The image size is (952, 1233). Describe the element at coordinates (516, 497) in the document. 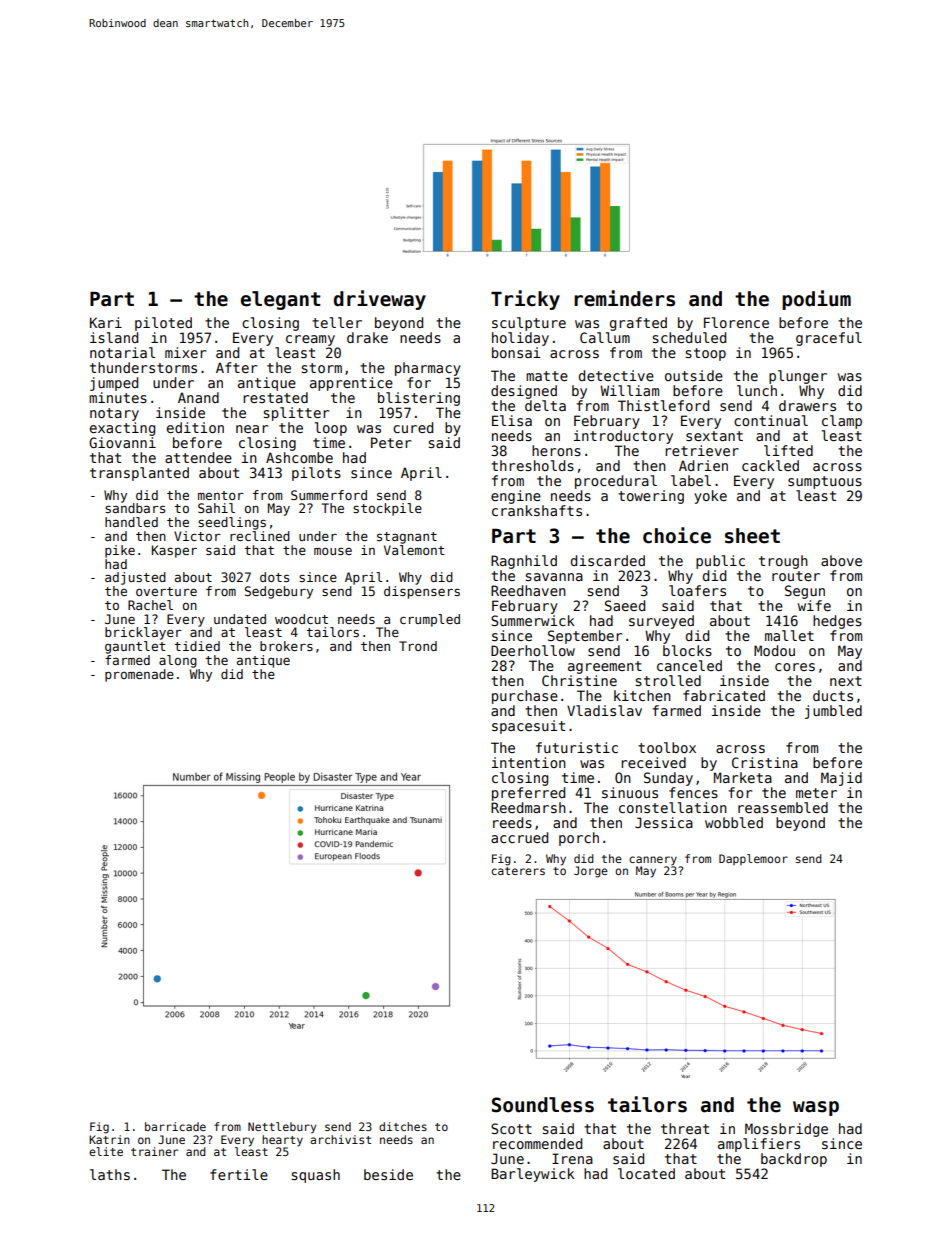

I see `engine` at that location.
